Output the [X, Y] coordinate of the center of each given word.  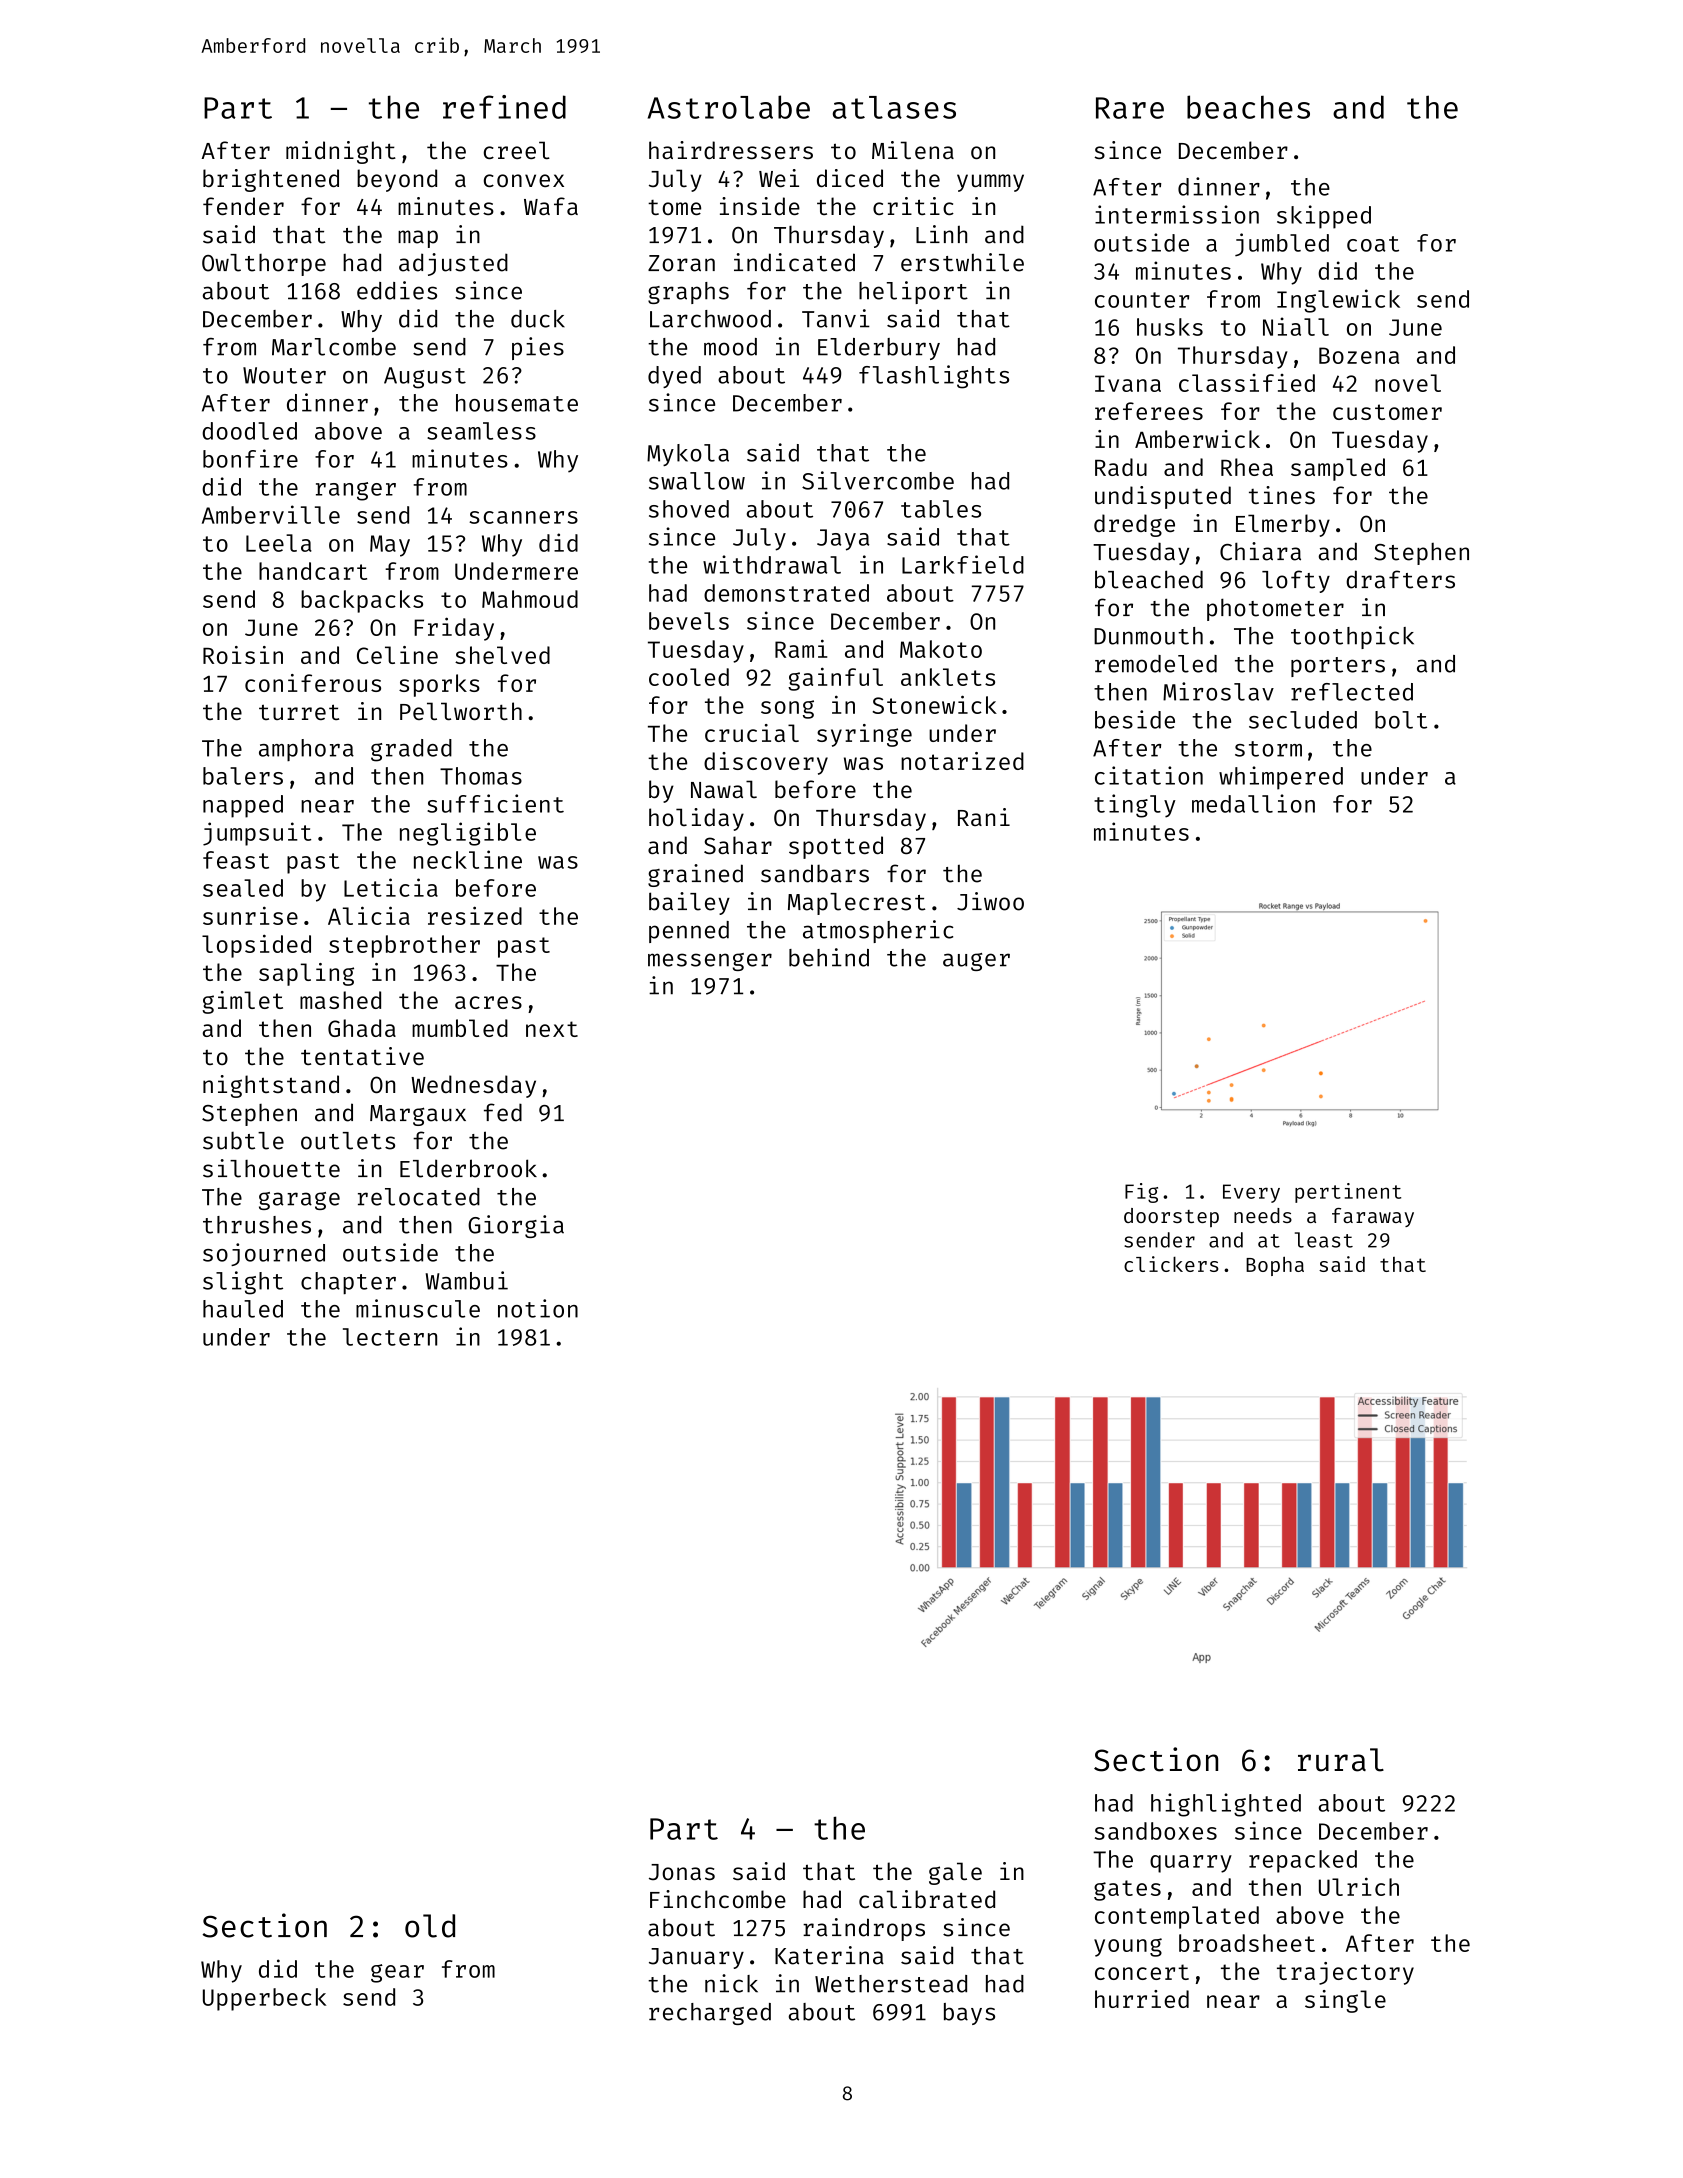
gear [397, 1973]
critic [913, 206]
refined [504, 107]
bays [969, 2014]
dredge [1134, 525]
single [1345, 2001]
